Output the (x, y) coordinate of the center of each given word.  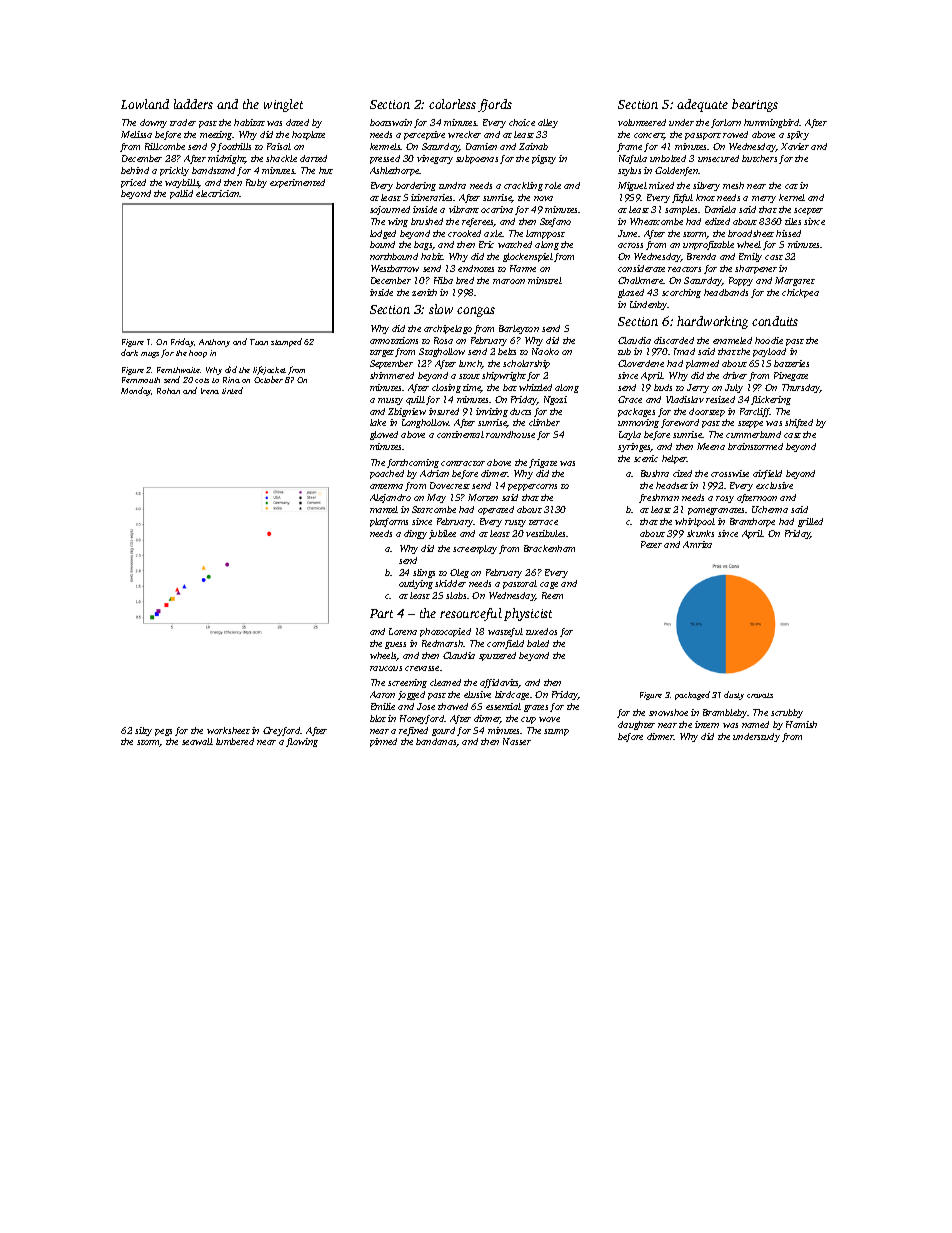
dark (129, 352)
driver (735, 375)
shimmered (392, 375)
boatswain (391, 122)
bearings (755, 105)
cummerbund (753, 434)
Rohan (168, 391)
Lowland (145, 104)
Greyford (282, 731)
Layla (630, 435)
